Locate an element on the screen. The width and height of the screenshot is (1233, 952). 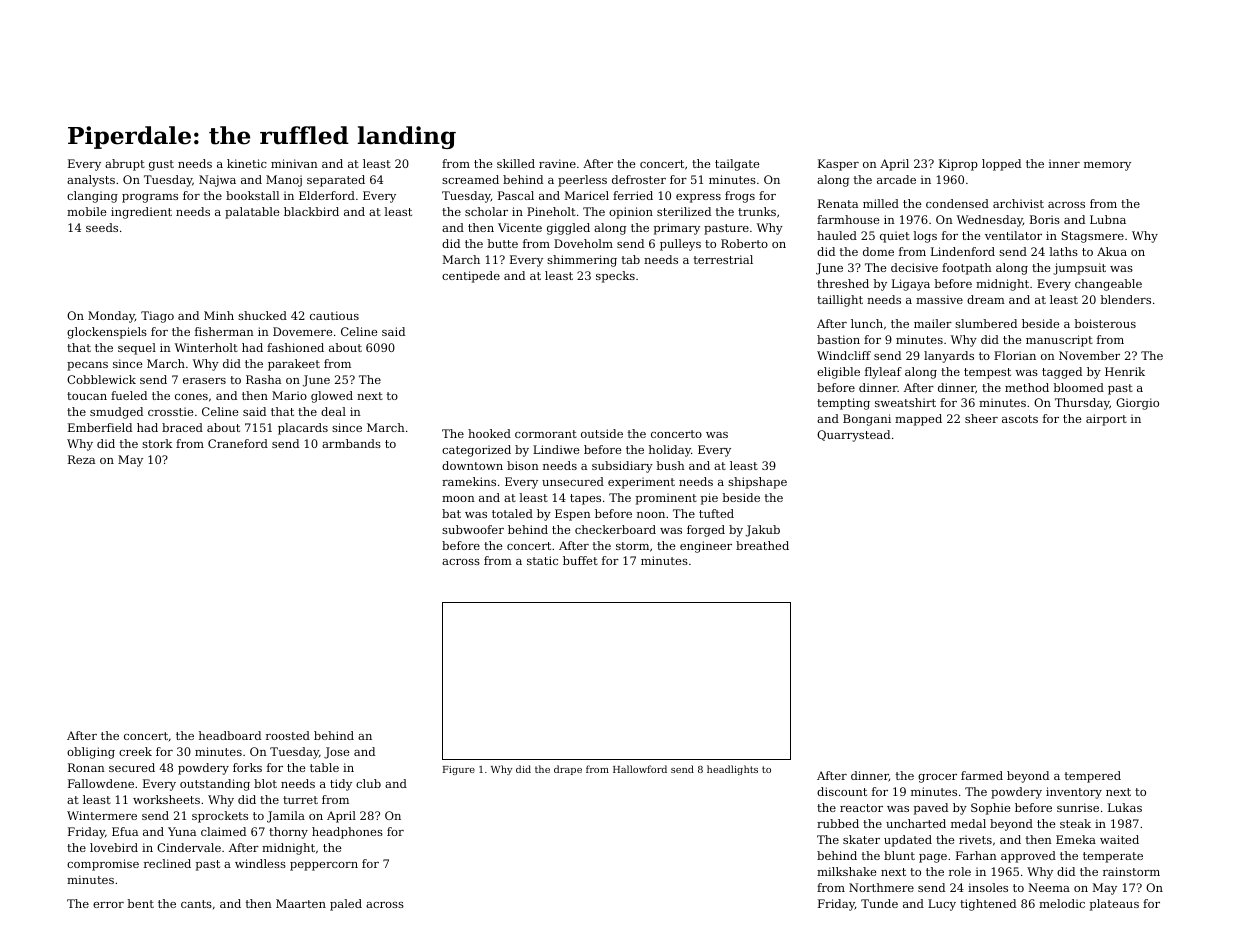
medal is located at coordinates (968, 823).
